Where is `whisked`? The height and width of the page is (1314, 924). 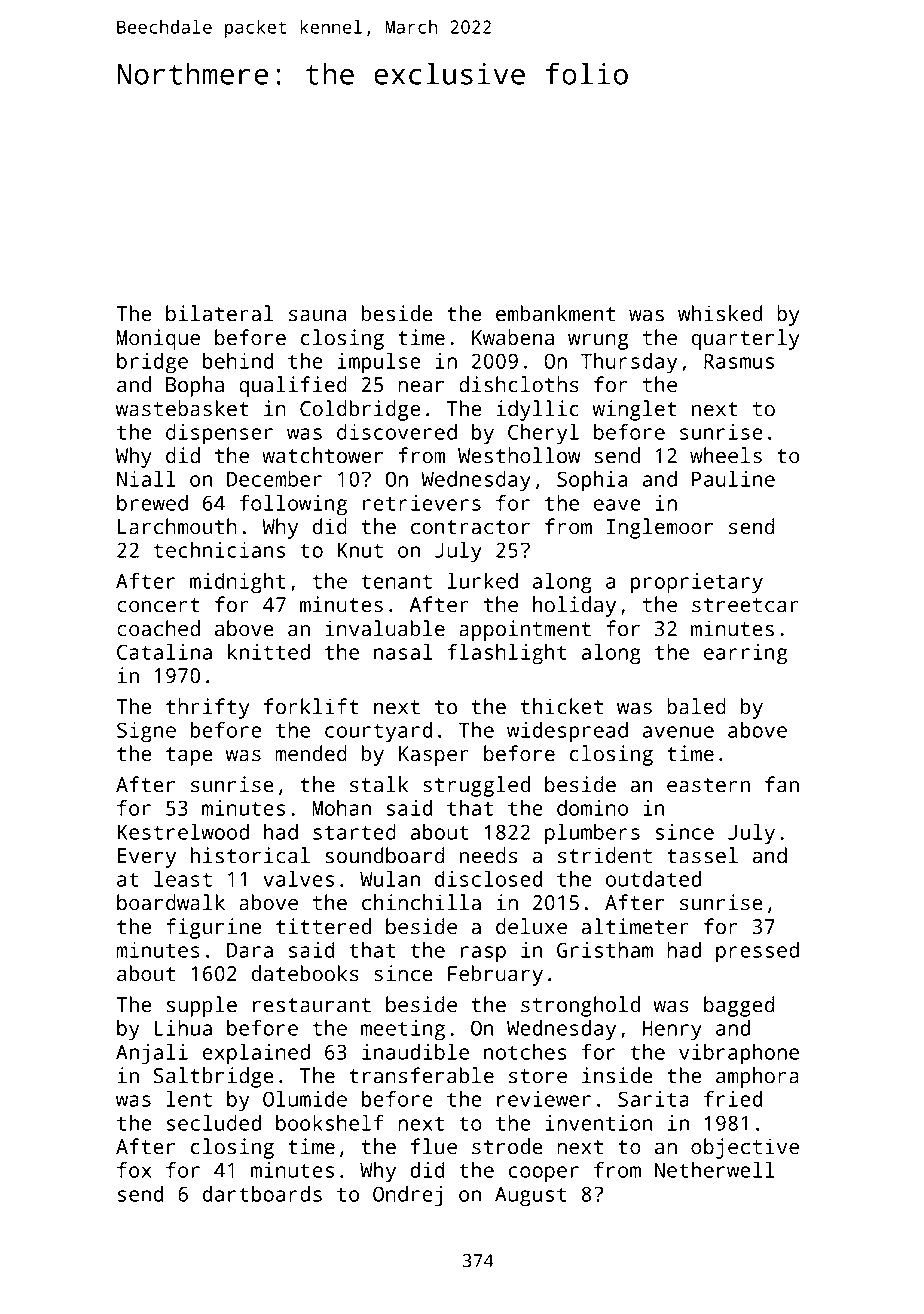
whisked is located at coordinates (720, 313).
